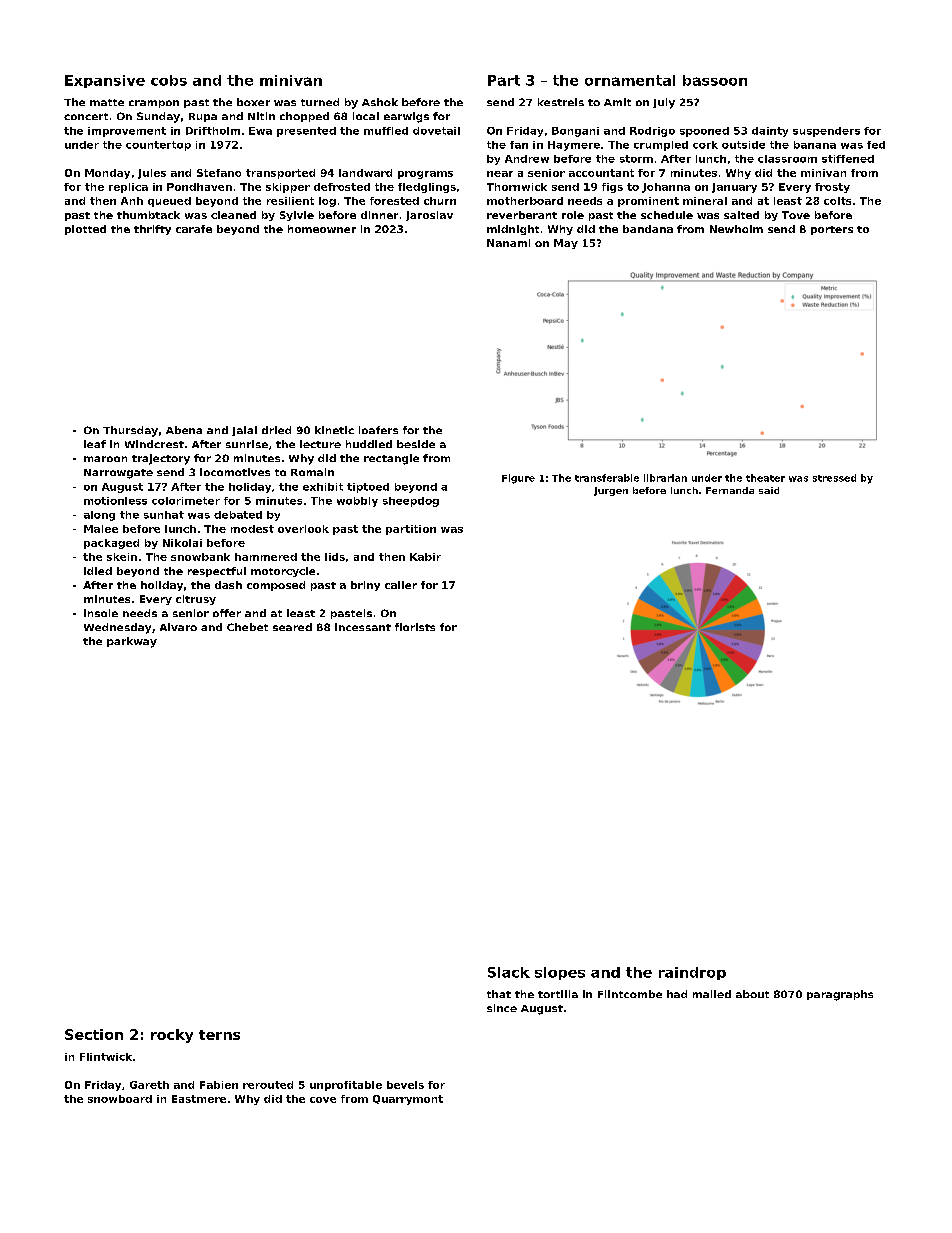  What do you see at coordinates (94, 1034) in the screenshot?
I see `Section` at bounding box center [94, 1034].
